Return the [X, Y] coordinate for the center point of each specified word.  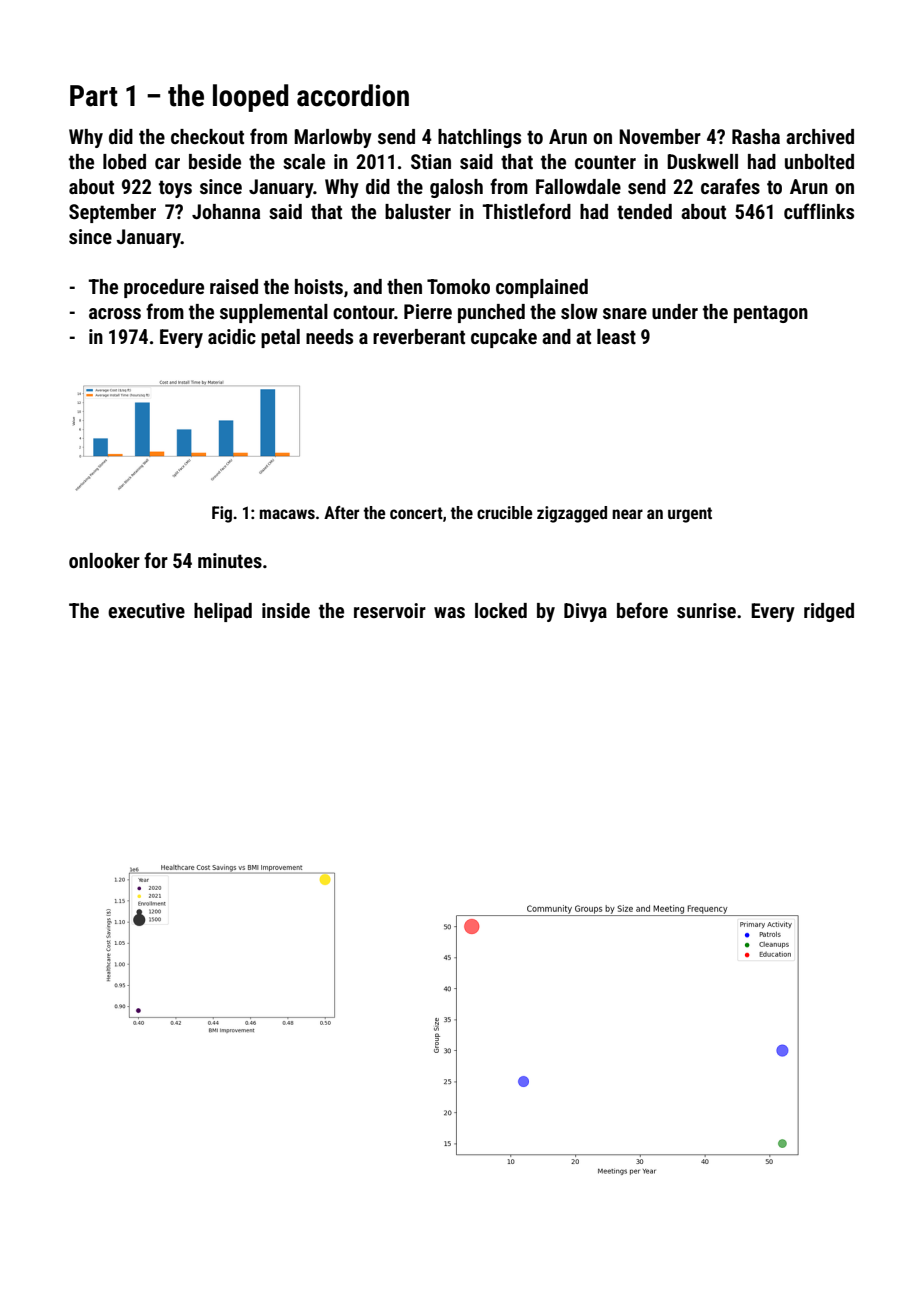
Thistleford [526, 211]
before [642, 610]
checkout [207, 136]
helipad [223, 612]
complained [542, 288]
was [449, 612]
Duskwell [702, 161]
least [616, 336]
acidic [232, 336]
